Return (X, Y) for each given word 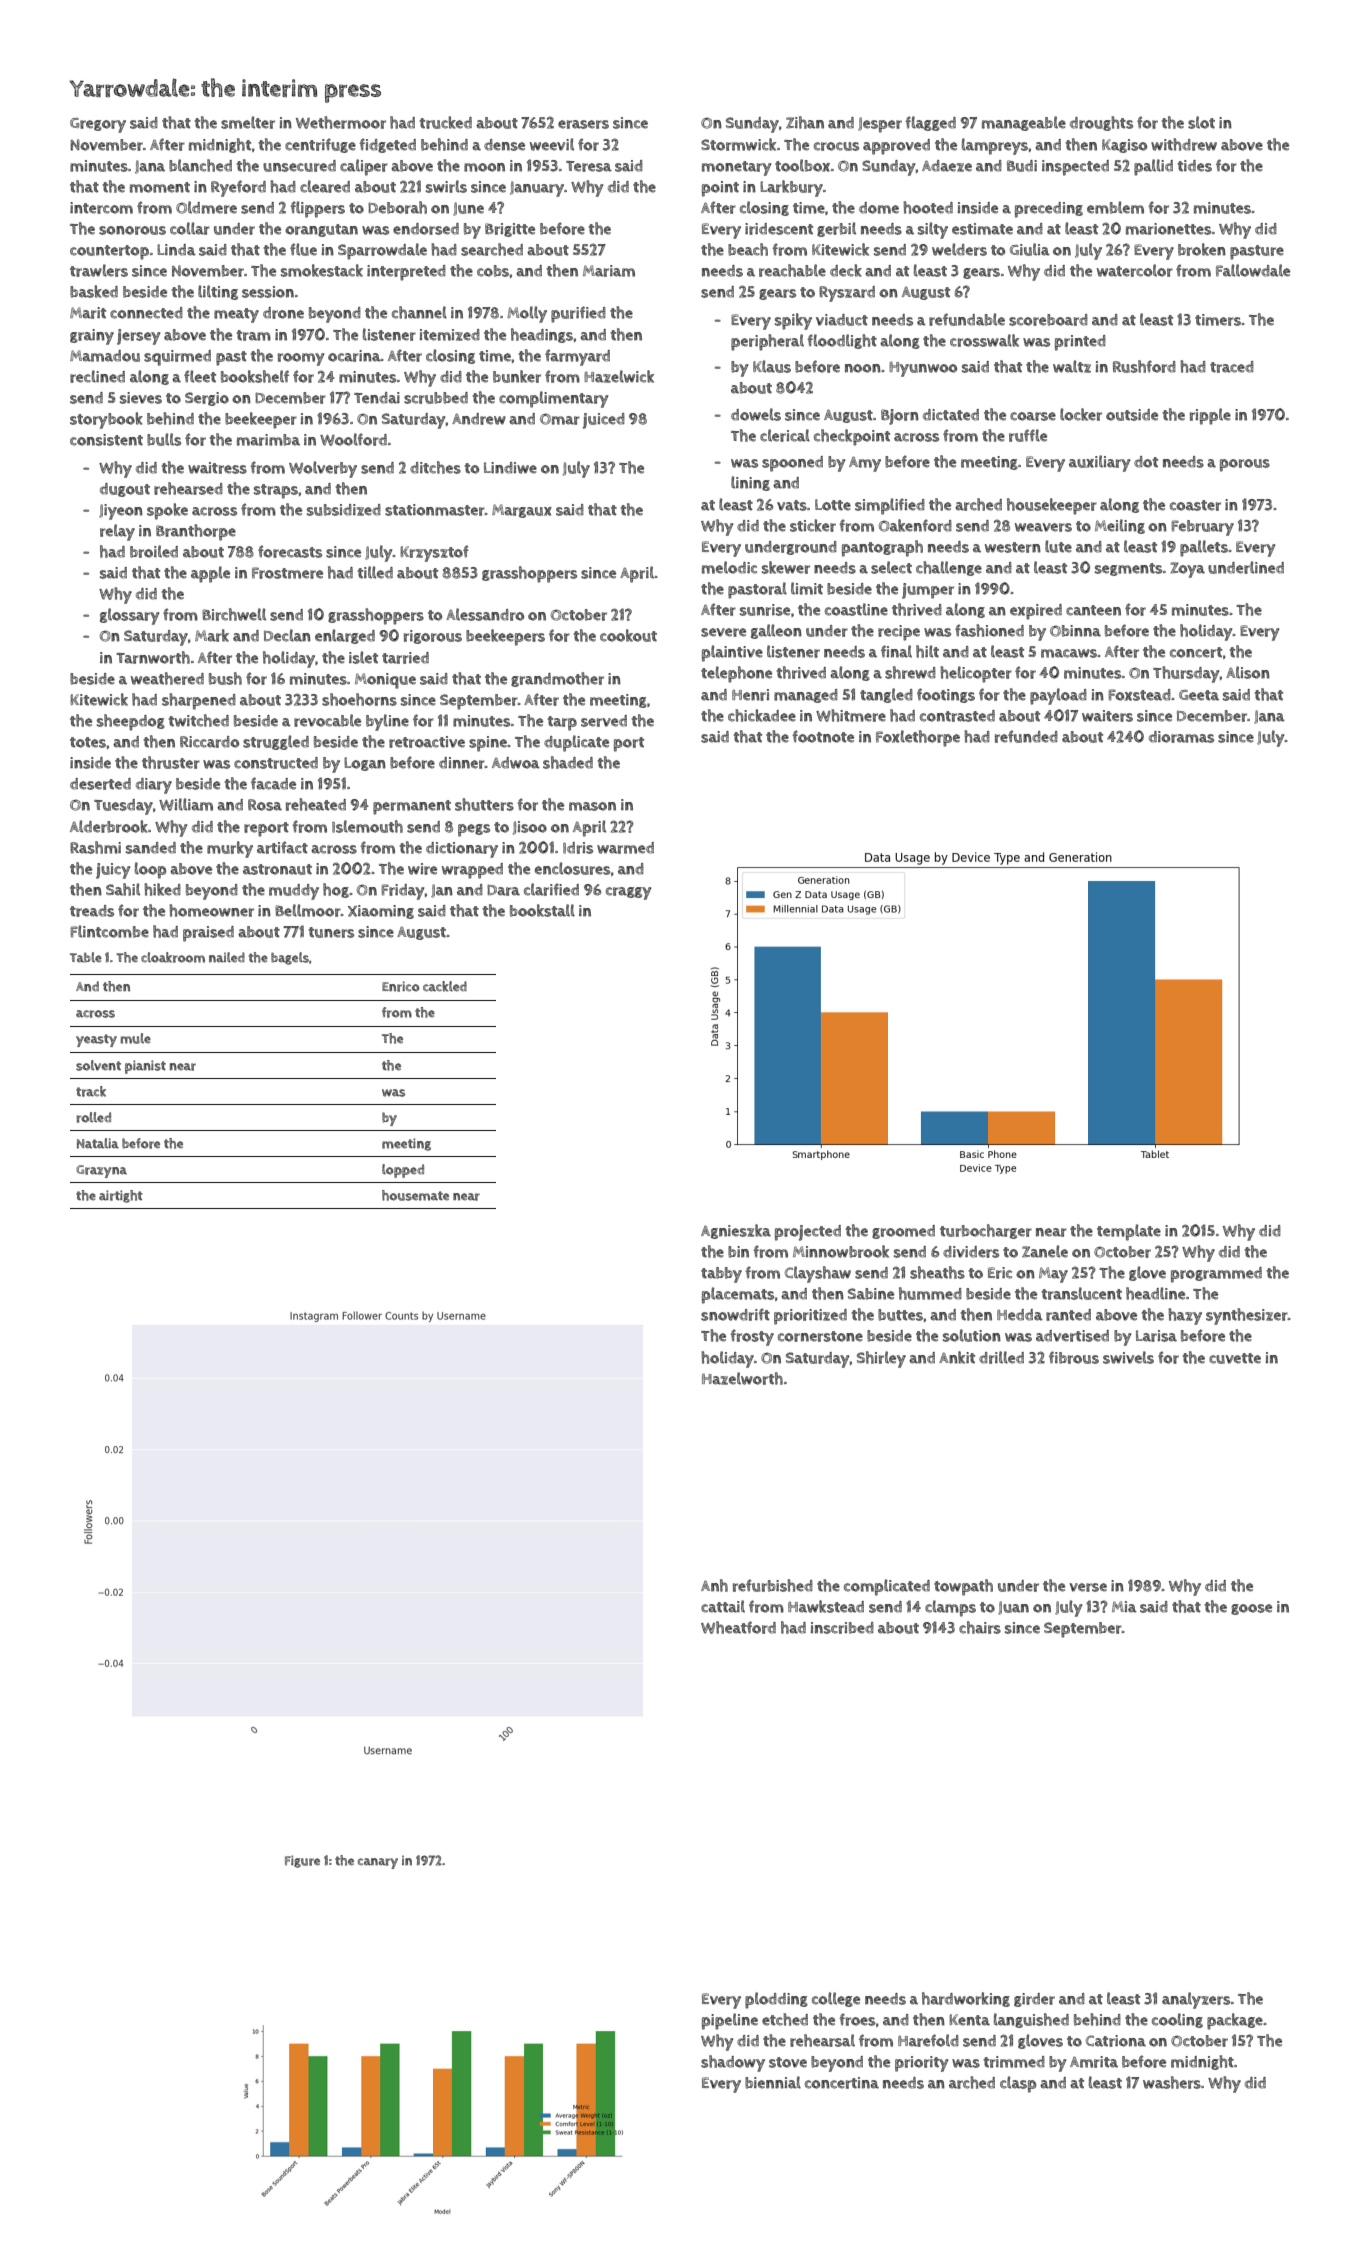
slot (1201, 122)
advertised (1072, 1336)
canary (378, 1863)
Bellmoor (308, 910)
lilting (218, 292)
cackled (445, 986)
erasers (583, 124)
